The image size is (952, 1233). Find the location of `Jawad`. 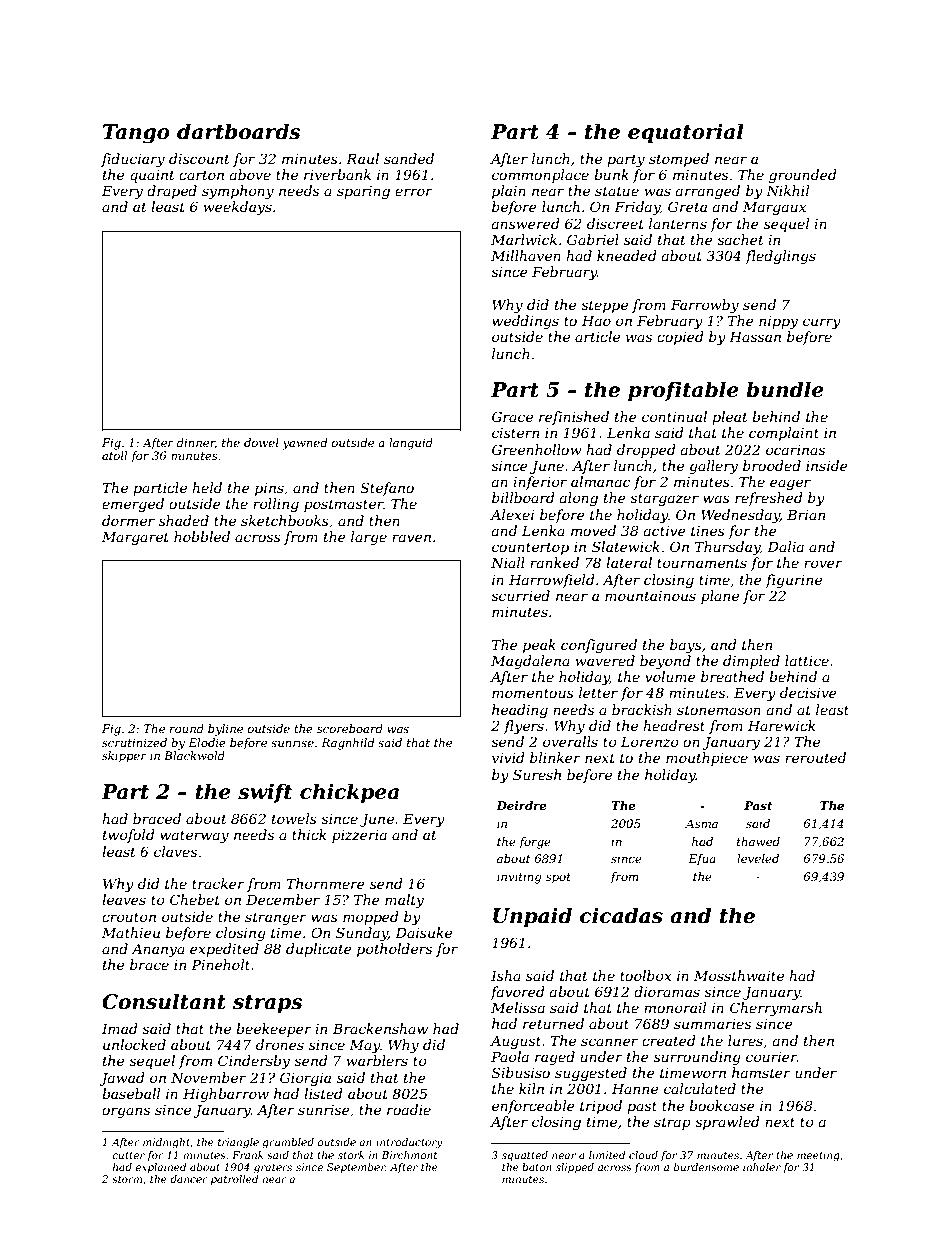

Jawad is located at coordinates (122, 1079).
